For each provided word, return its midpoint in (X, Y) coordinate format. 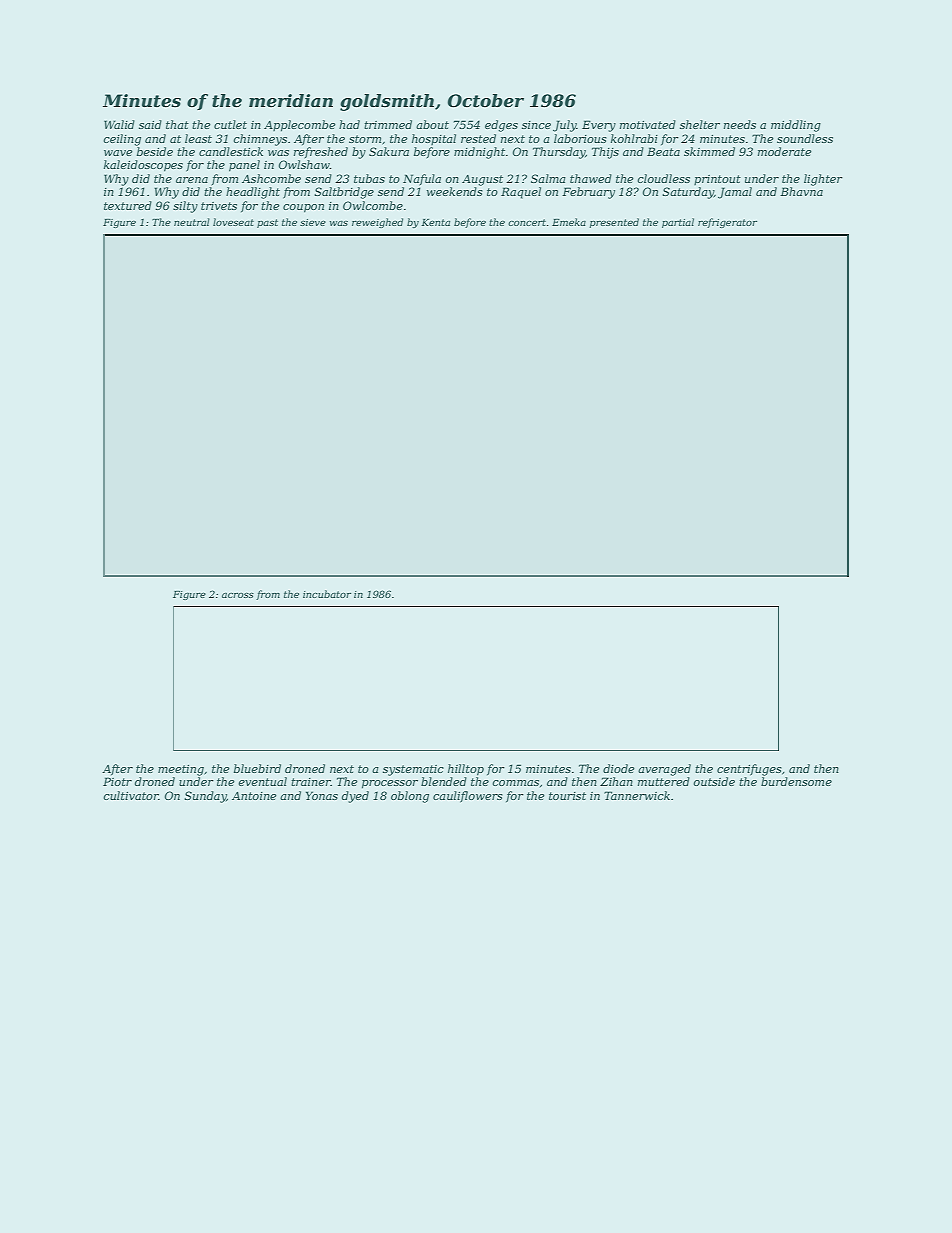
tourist (567, 796)
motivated (648, 124)
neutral (192, 222)
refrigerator (727, 223)
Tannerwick (637, 795)
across (238, 595)
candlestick (231, 151)
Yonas (322, 795)
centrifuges (749, 770)
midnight (479, 153)
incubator (327, 594)
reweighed (377, 223)
